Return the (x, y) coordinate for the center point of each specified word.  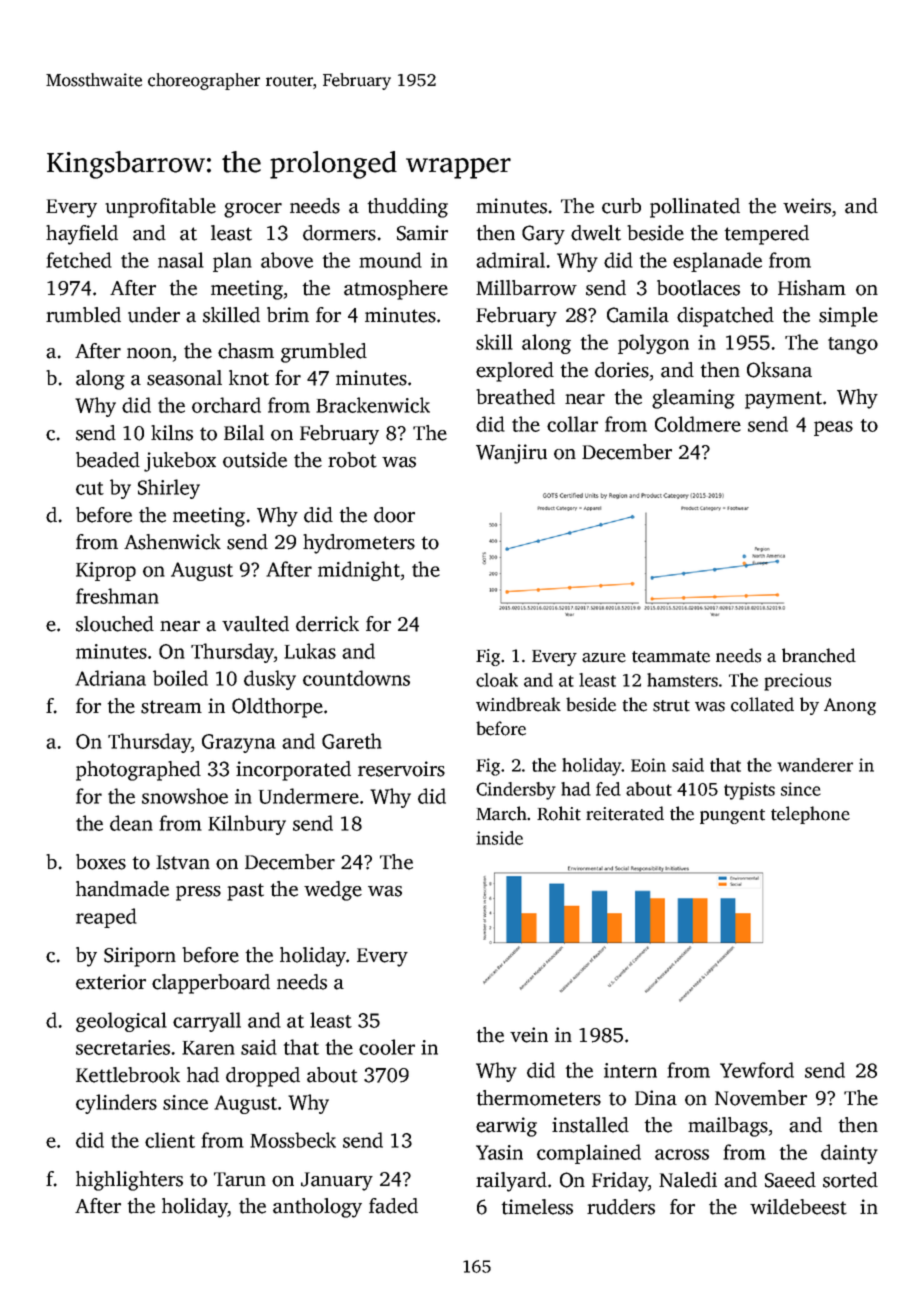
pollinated (695, 208)
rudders (621, 1207)
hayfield (82, 235)
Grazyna (239, 743)
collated (762, 704)
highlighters (129, 1181)
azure (604, 658)
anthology (317, 1208)
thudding (408, 208)
